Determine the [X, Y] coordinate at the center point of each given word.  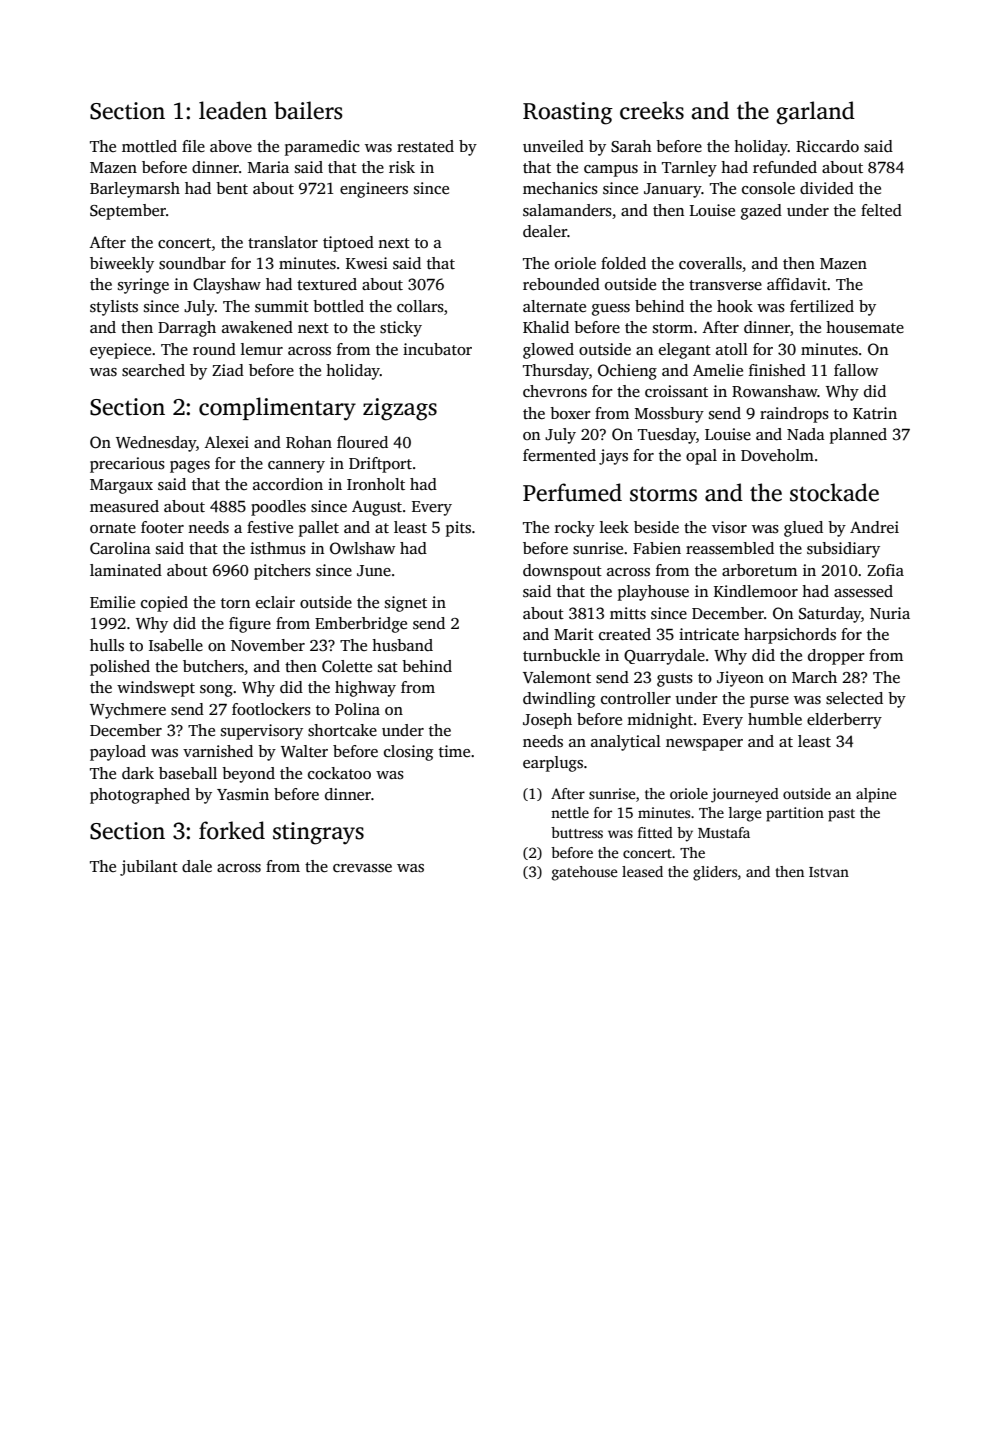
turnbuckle [561, 655]
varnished [218, 751]
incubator [437, 349]
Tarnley [689, 169]
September [128, 212]
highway [365, 689]
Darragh [187, 329]
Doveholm [777, 455]
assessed [863, 591]
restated [425, 146]
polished [120, 668]
